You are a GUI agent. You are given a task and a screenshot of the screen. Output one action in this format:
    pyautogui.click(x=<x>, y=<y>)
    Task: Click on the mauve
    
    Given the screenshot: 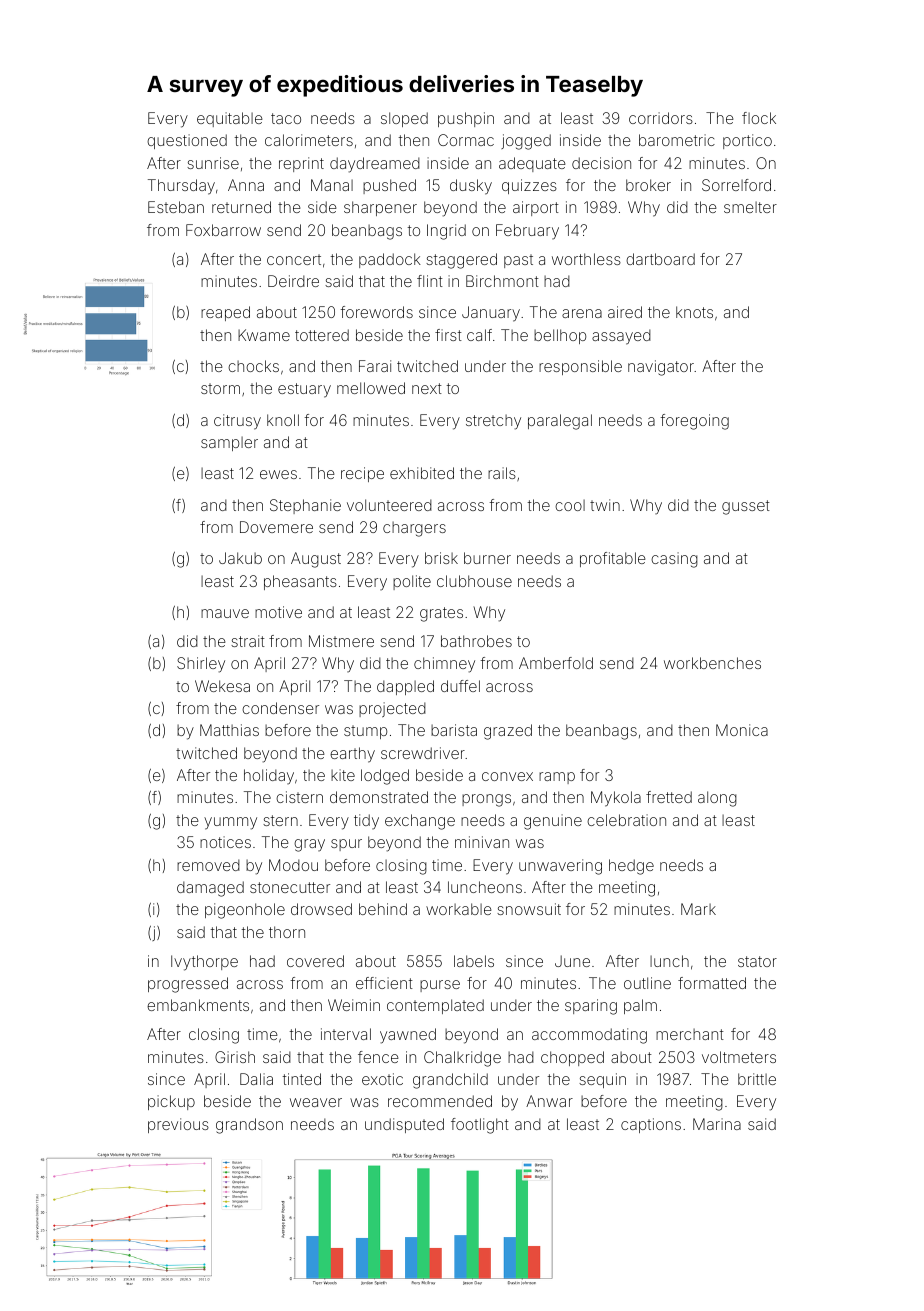 What is the action you would take?
    pyautogui.click(x=225, y=613)
